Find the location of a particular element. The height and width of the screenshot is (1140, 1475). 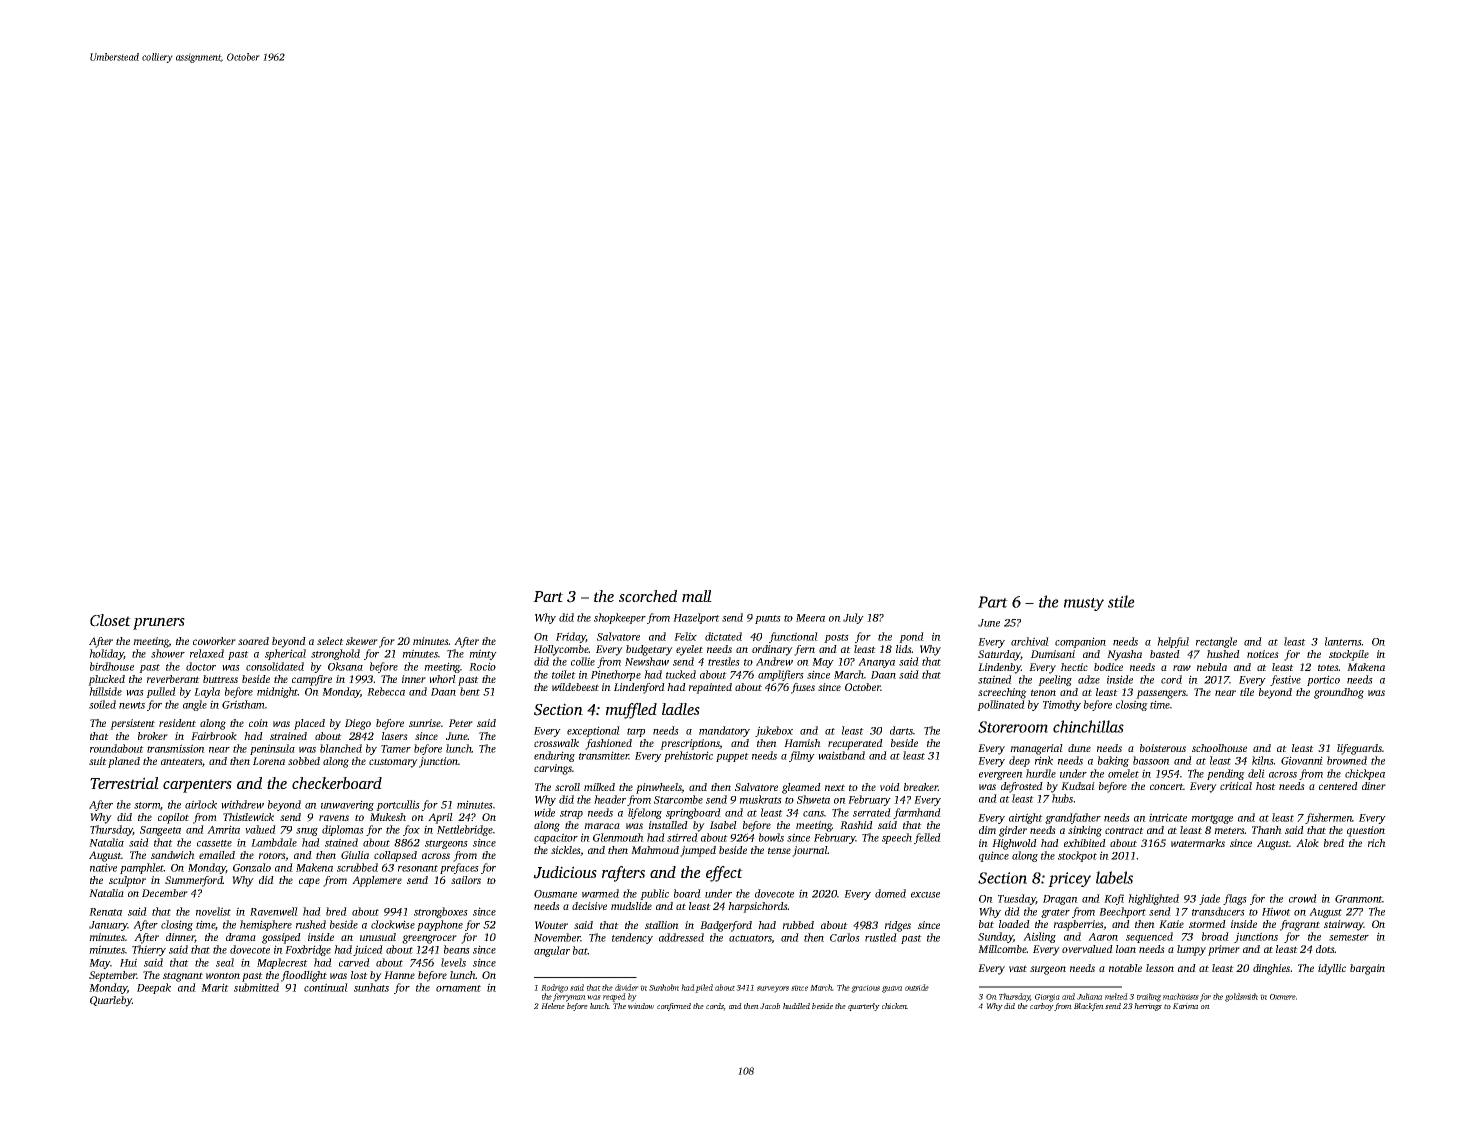

Helene is located at coordinates (553, 1006).
